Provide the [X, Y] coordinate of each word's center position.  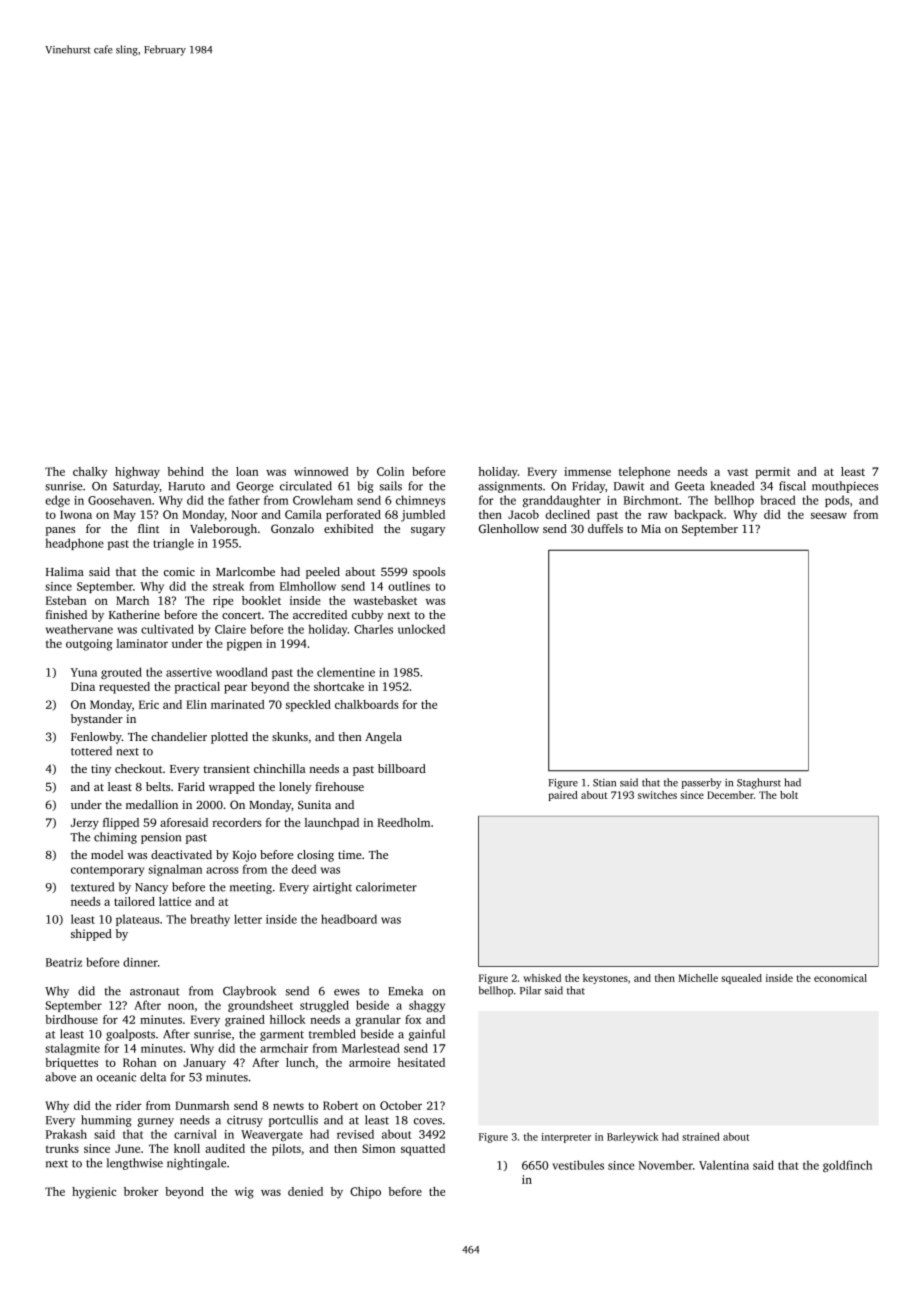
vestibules [578, 1165]
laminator [142, 643]
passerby [702, 783]
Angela [383, 738]
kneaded [732, 486]
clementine [346, 672]
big [365, 487]
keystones [605, 979]
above [60, 1077]
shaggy [427, 1006]
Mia [651, 528]
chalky [90, 473]
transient [226, 768]
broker [141, 1191]
